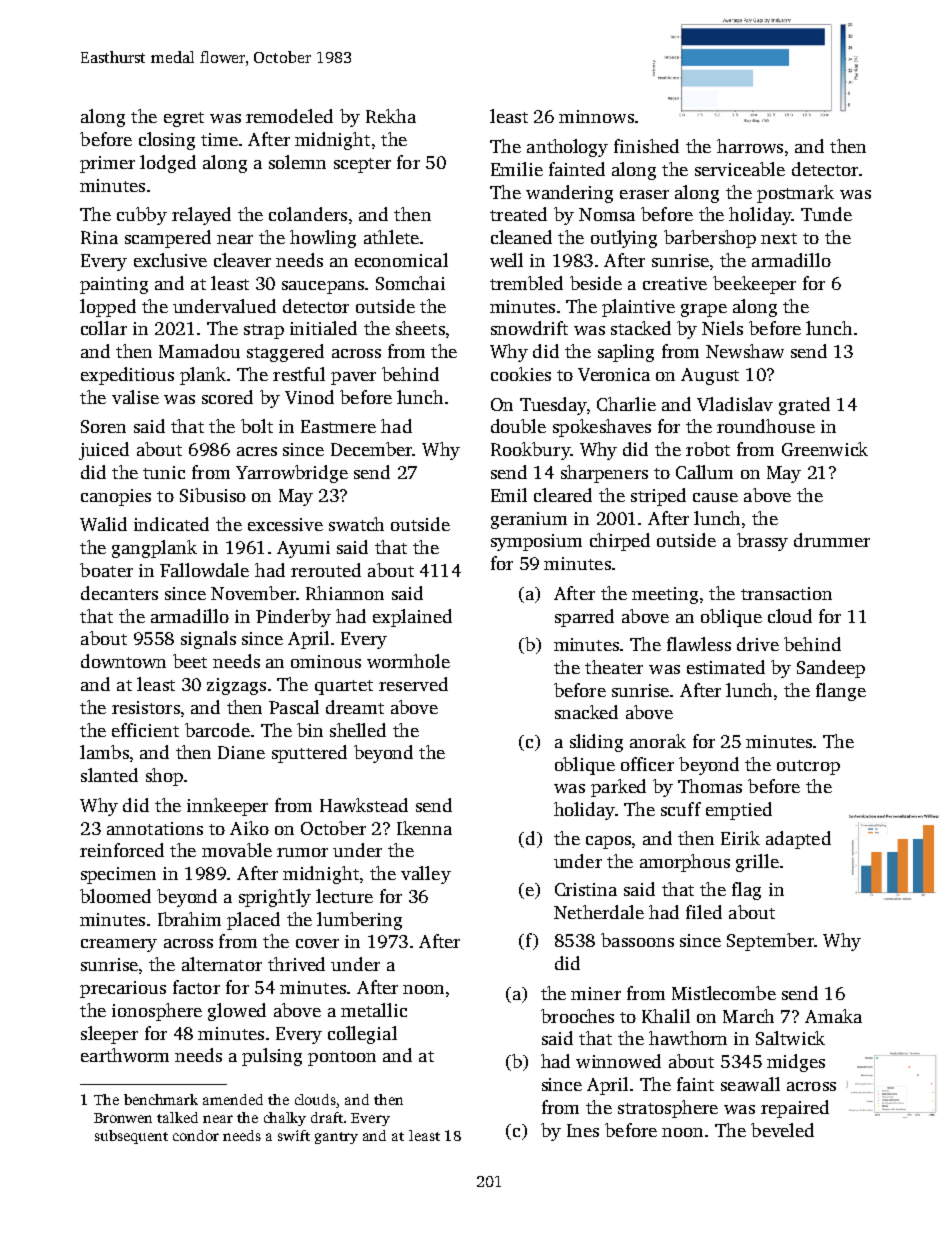 The width and height of the screenshot is (952, 1233). Describe the element at coordinates (808, 767) in the screenshot. I see `outcrop` at that location.
